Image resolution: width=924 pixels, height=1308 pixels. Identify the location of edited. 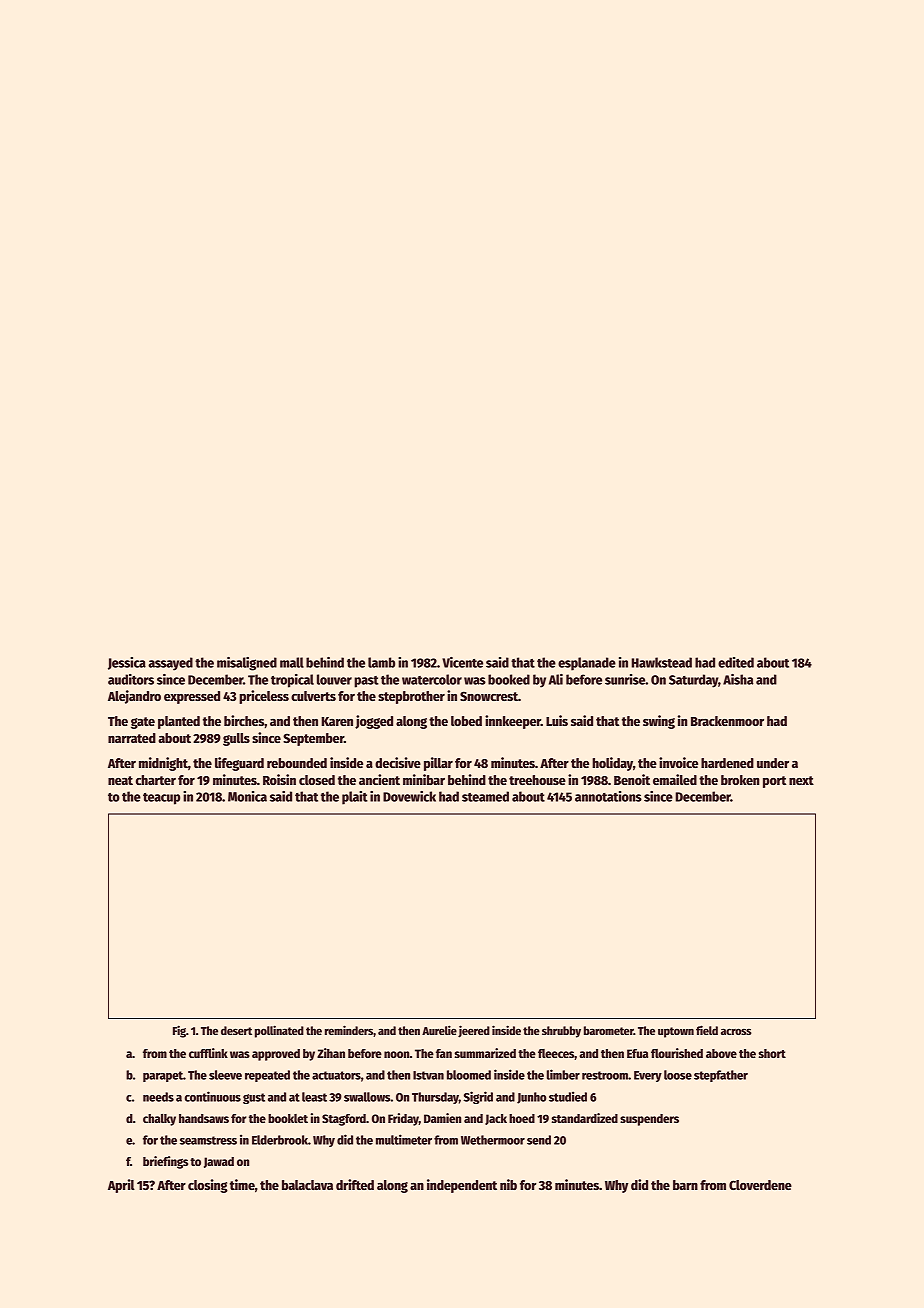
(736, 662).
